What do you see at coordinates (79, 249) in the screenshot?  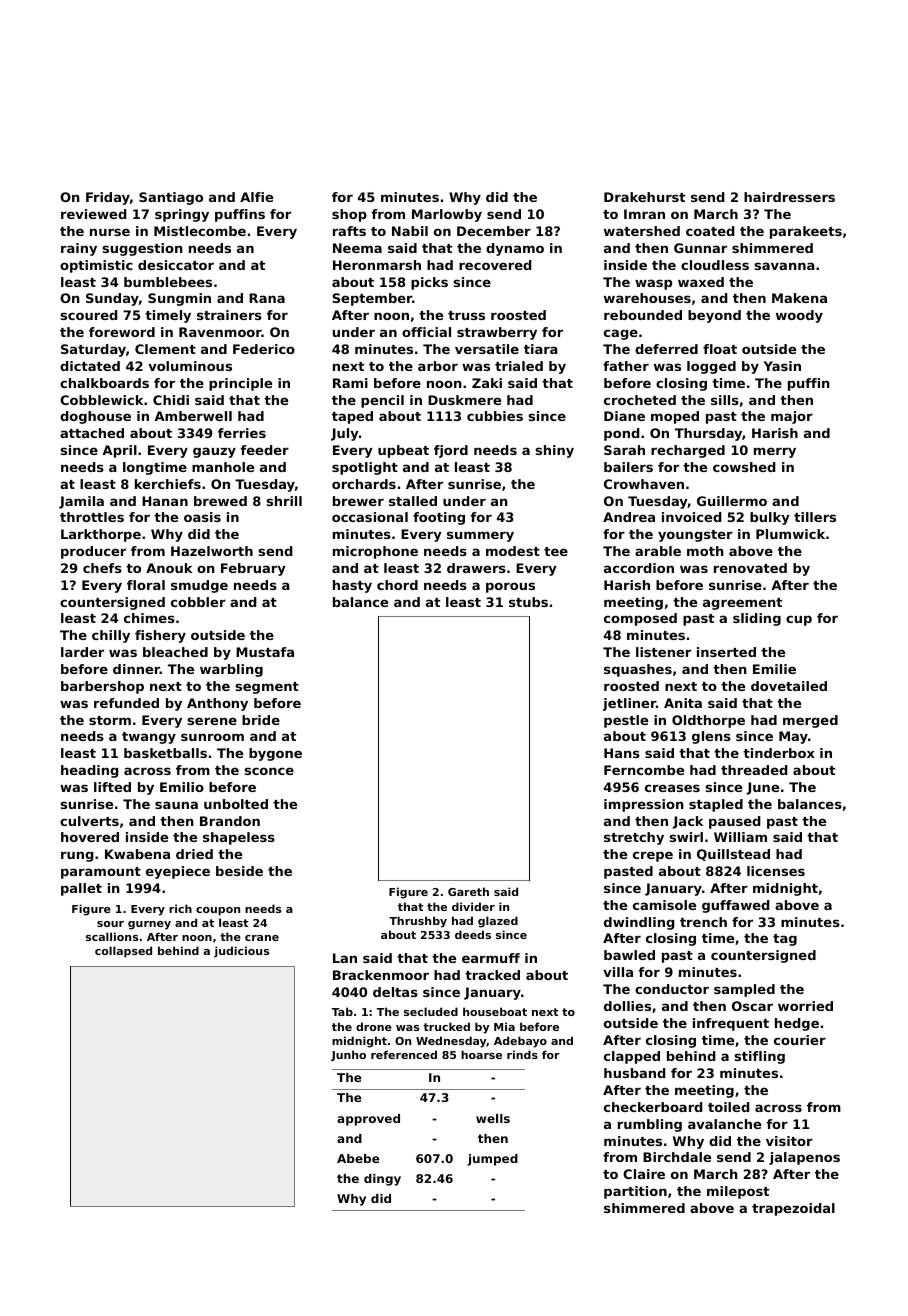 I see `rainy` at bounding box center [79, 249].
